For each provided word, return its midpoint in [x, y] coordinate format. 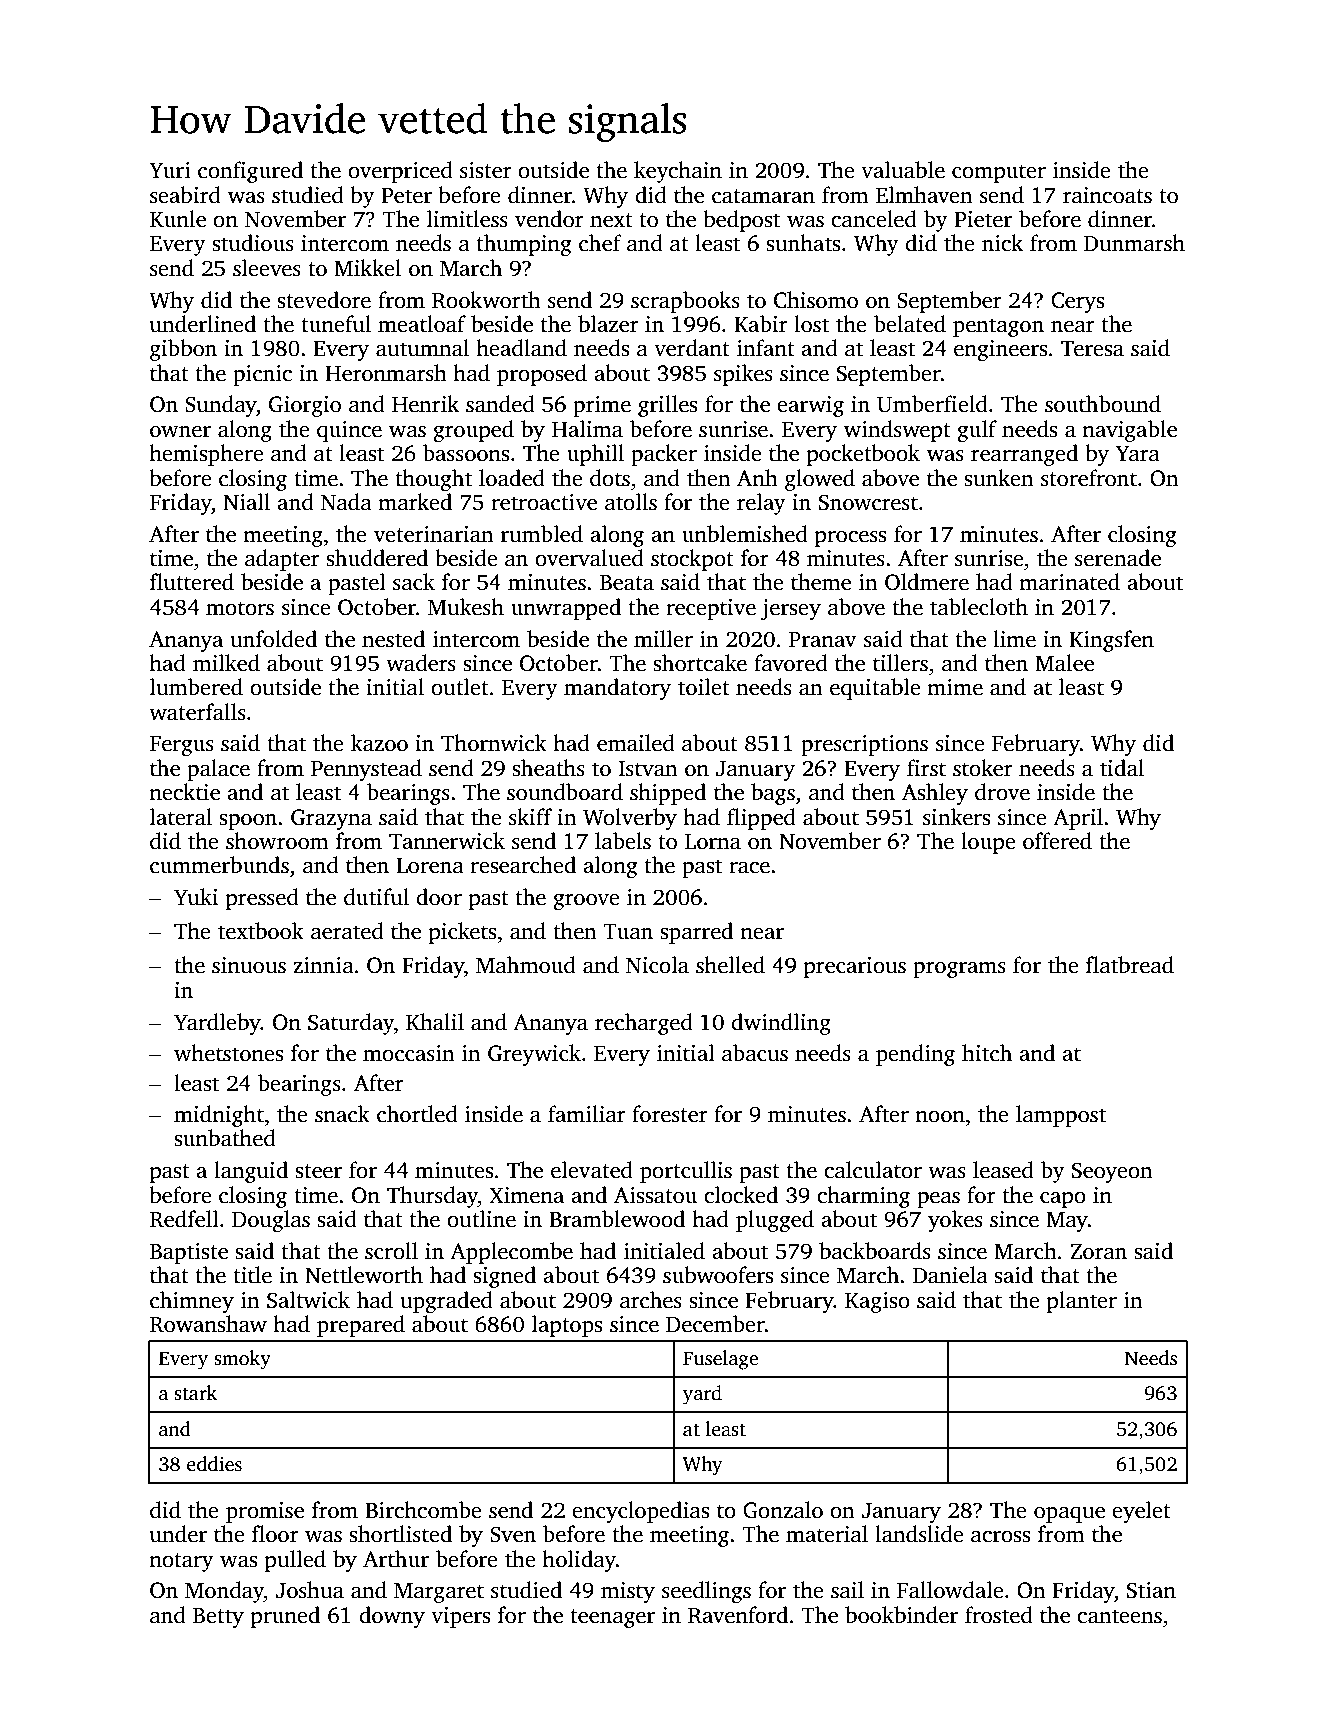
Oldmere [927, 582]
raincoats [1107, 195]
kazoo [379, 743]
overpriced [400, 172]
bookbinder [901, 1615]
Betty [218, 1618]
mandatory [617, 689]
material [827, 1534]
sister [486, 170]
